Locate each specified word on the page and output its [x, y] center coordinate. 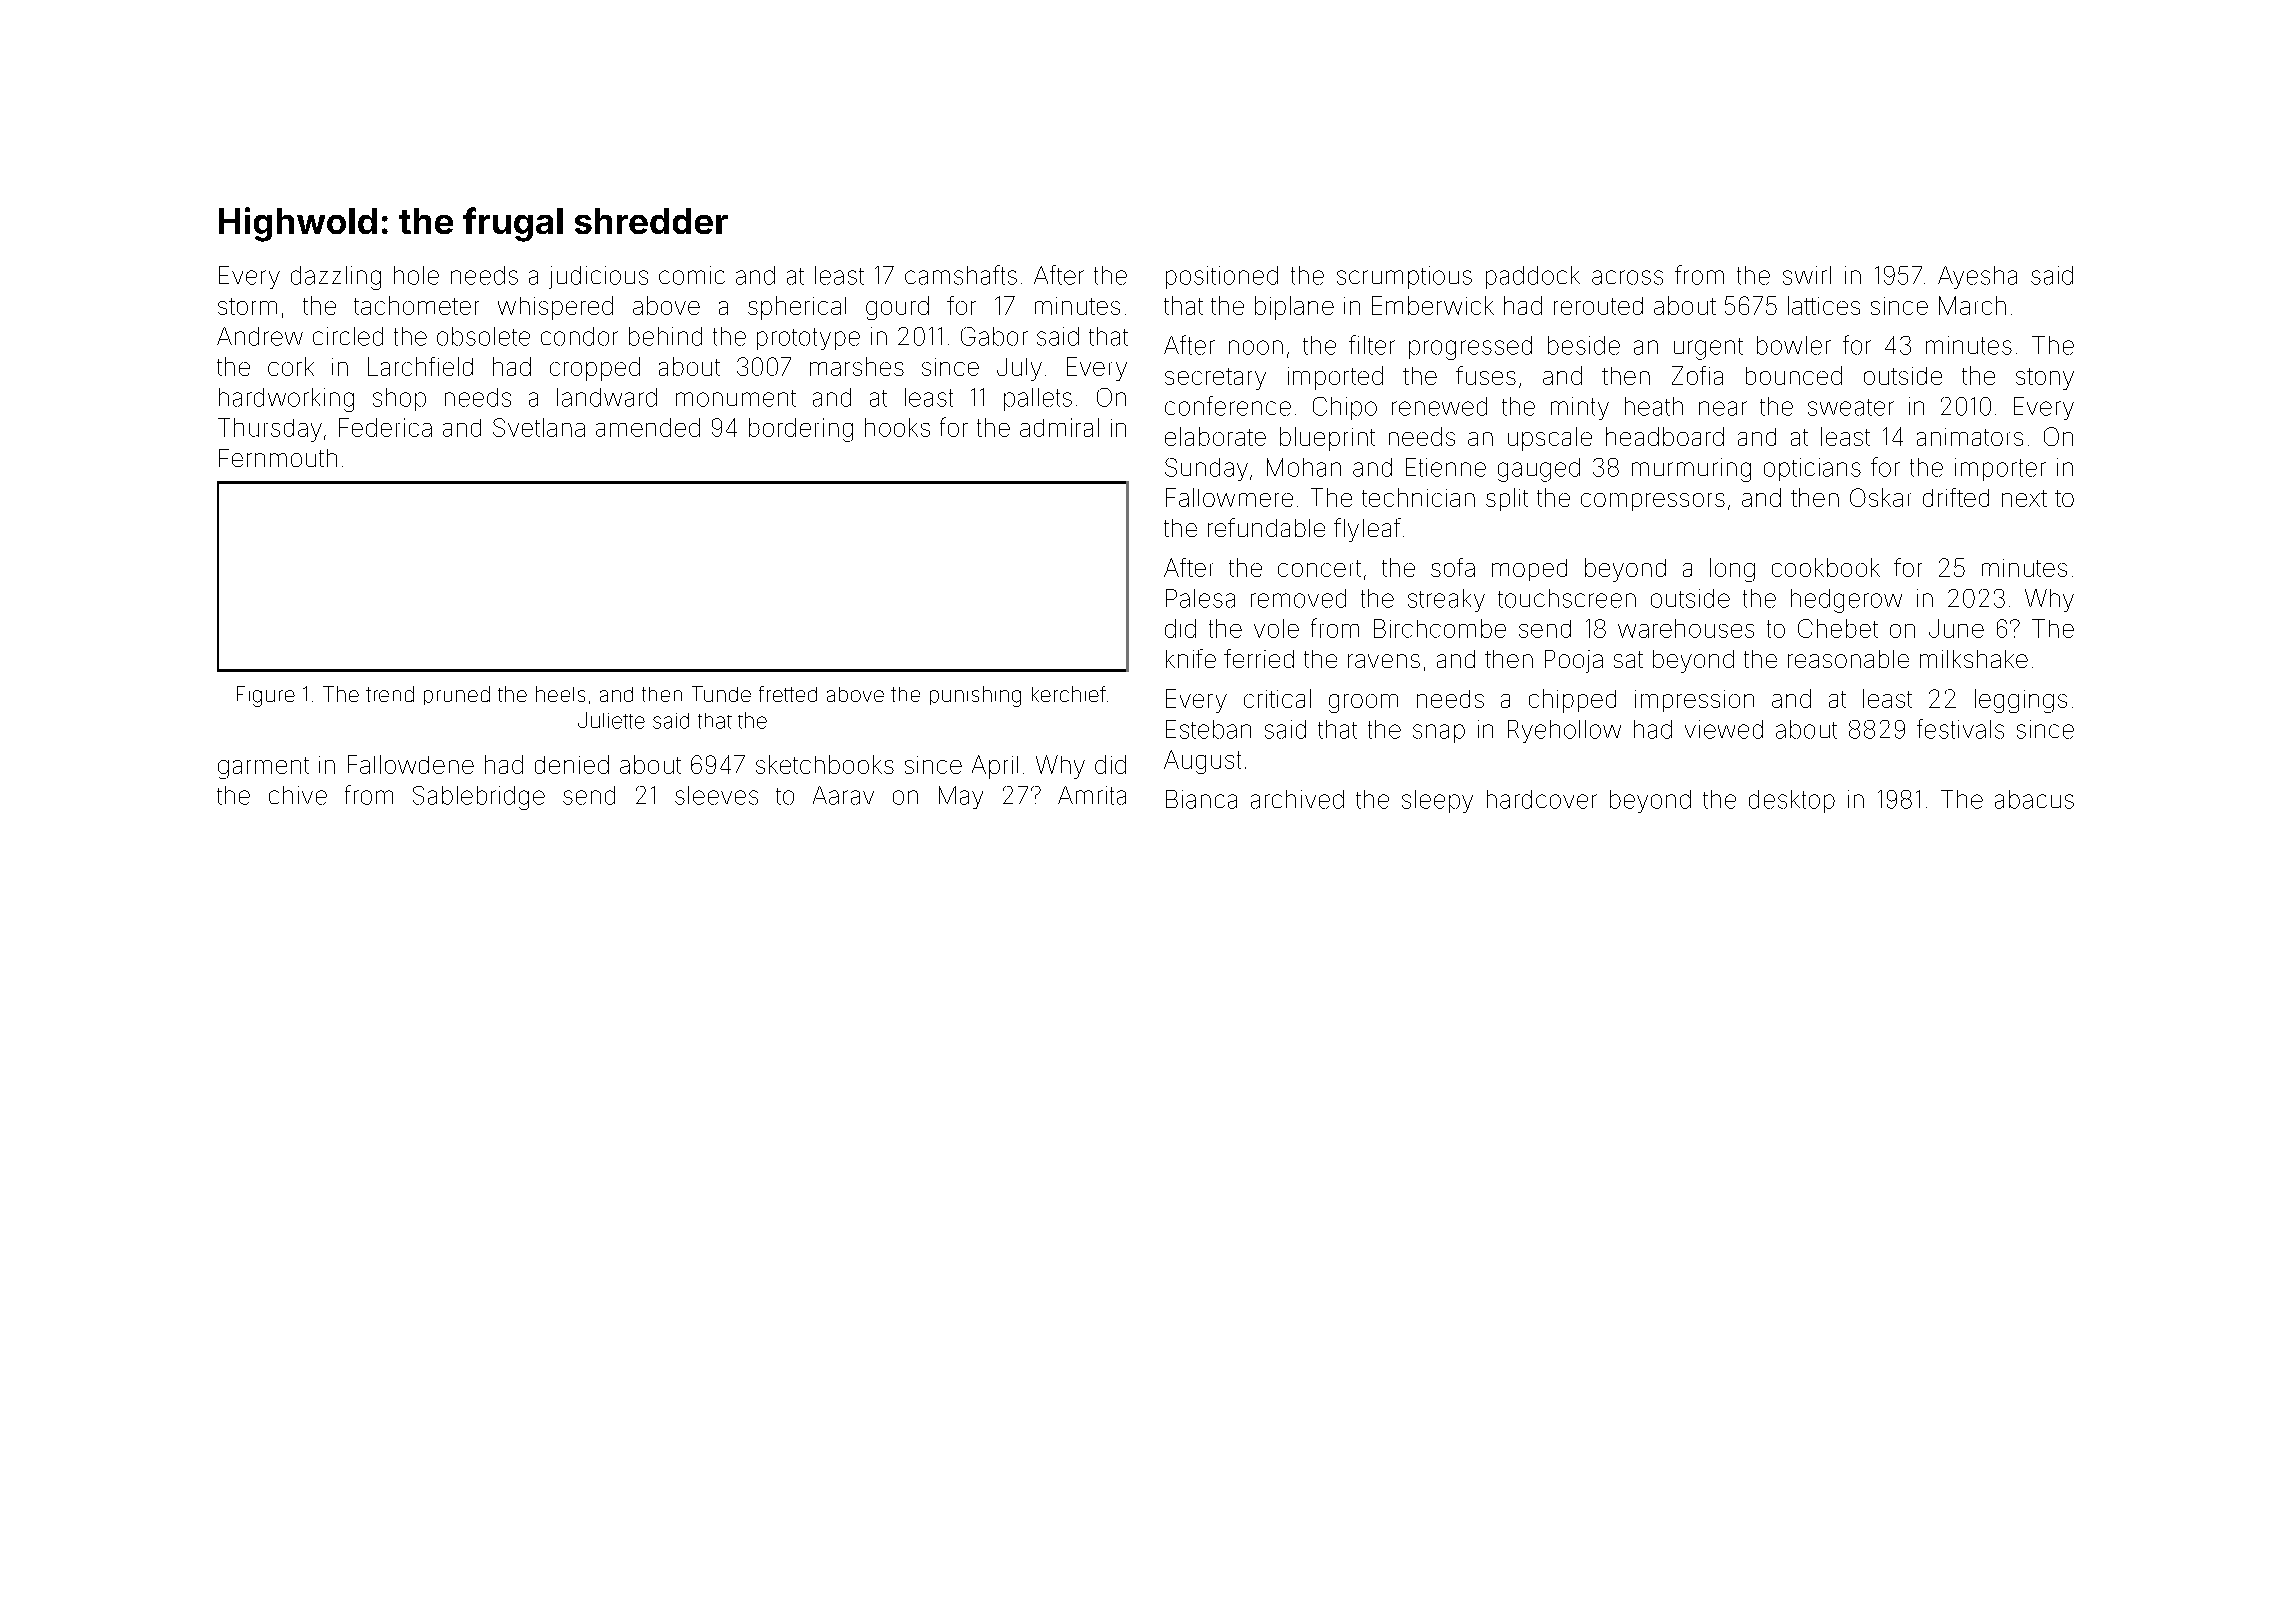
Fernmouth [278, 458]
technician [1418, 497]
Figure [266, 696]
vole [1276, 628]
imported [1335, 378]
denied [572, 764]
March [1972, 305]
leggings [2021, 701]
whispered [555, 308]
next [2024, 498]
